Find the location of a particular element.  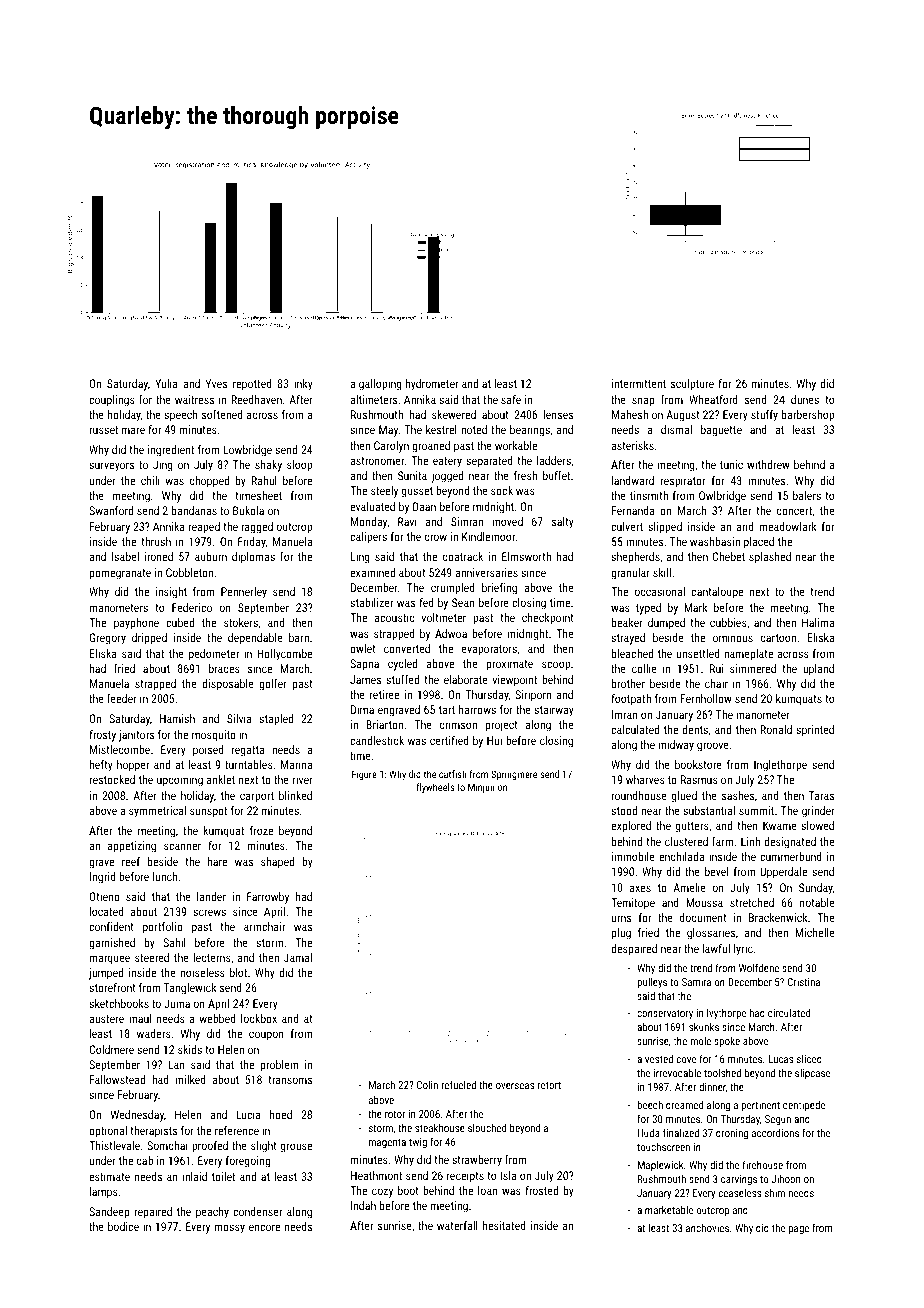

hesitated is located at coordinates (504, 1225).
